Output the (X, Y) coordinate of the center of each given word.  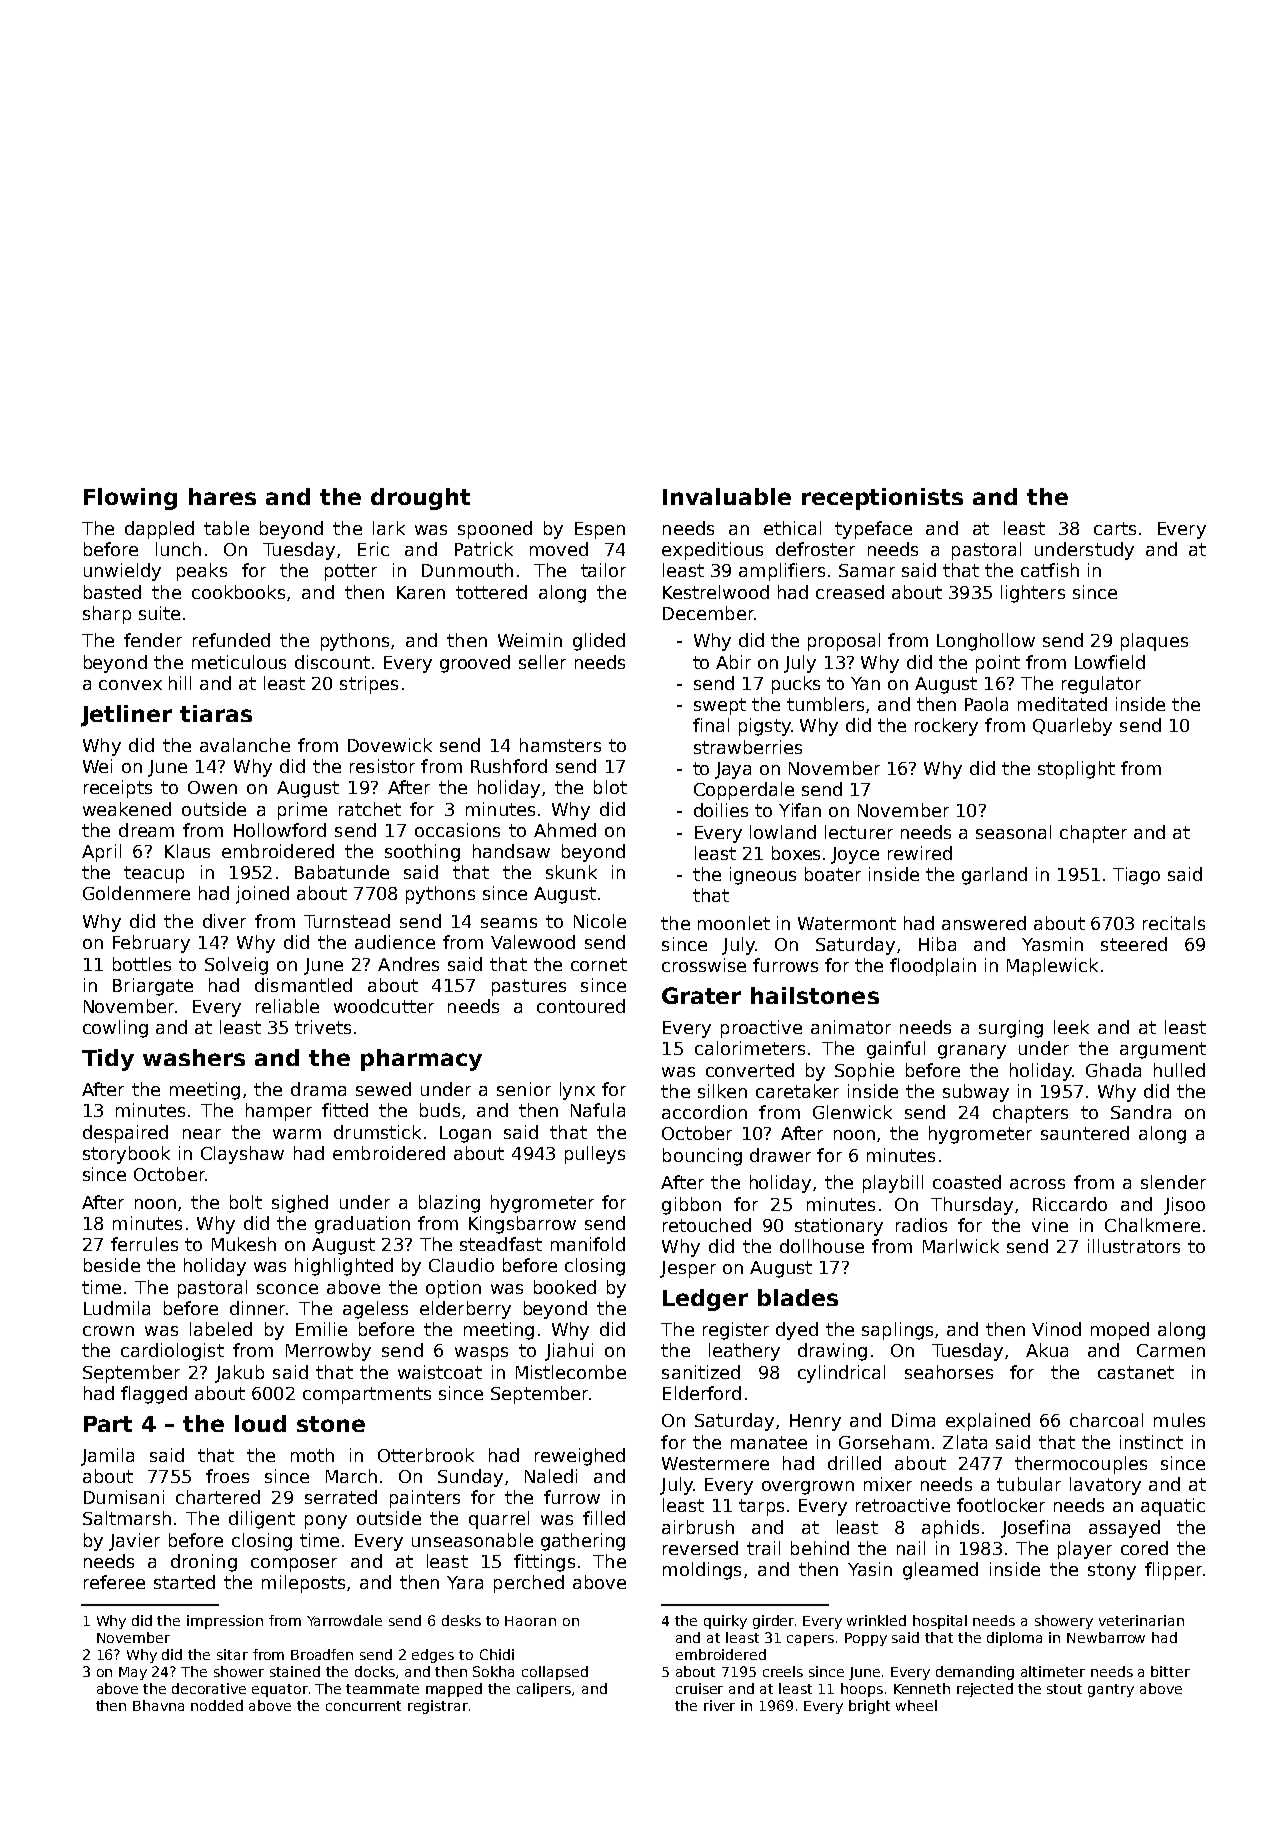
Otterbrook (426, 1455)
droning (204, 1563)
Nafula (598, 1110)
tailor (603, 570)
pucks (796, 685)
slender (1173, 1182)
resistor (382, 766)
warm (297, 1134)
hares (222, 496)
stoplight (1076, 770)
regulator (1101, 685)
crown (108, 1331)
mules (1179, 1420)
